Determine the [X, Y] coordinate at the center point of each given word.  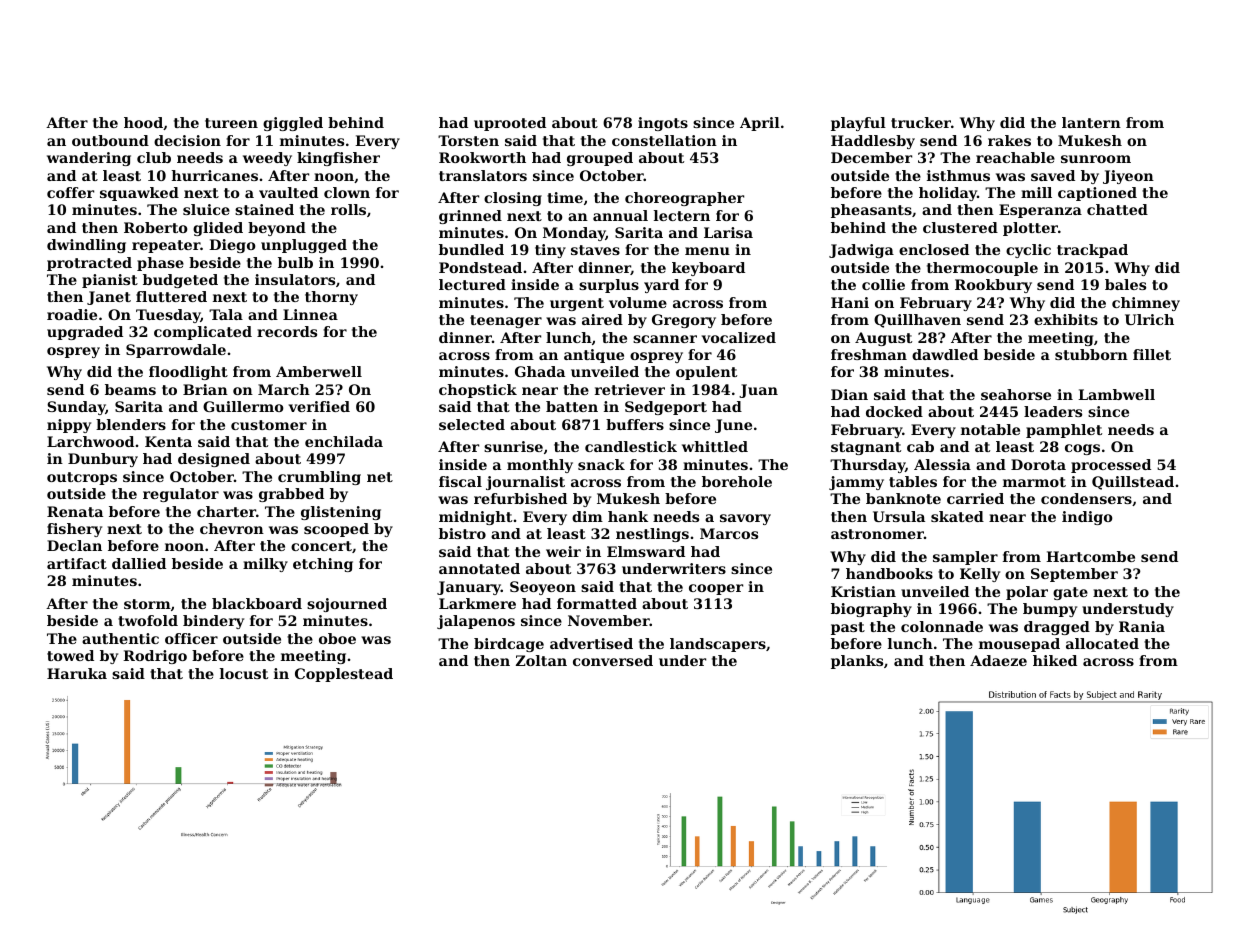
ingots [663, 124]
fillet [1152, 354]
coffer [70, 192]
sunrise [513, 446]
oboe [337, 638]
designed [214, 460]
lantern [1091, 122]
